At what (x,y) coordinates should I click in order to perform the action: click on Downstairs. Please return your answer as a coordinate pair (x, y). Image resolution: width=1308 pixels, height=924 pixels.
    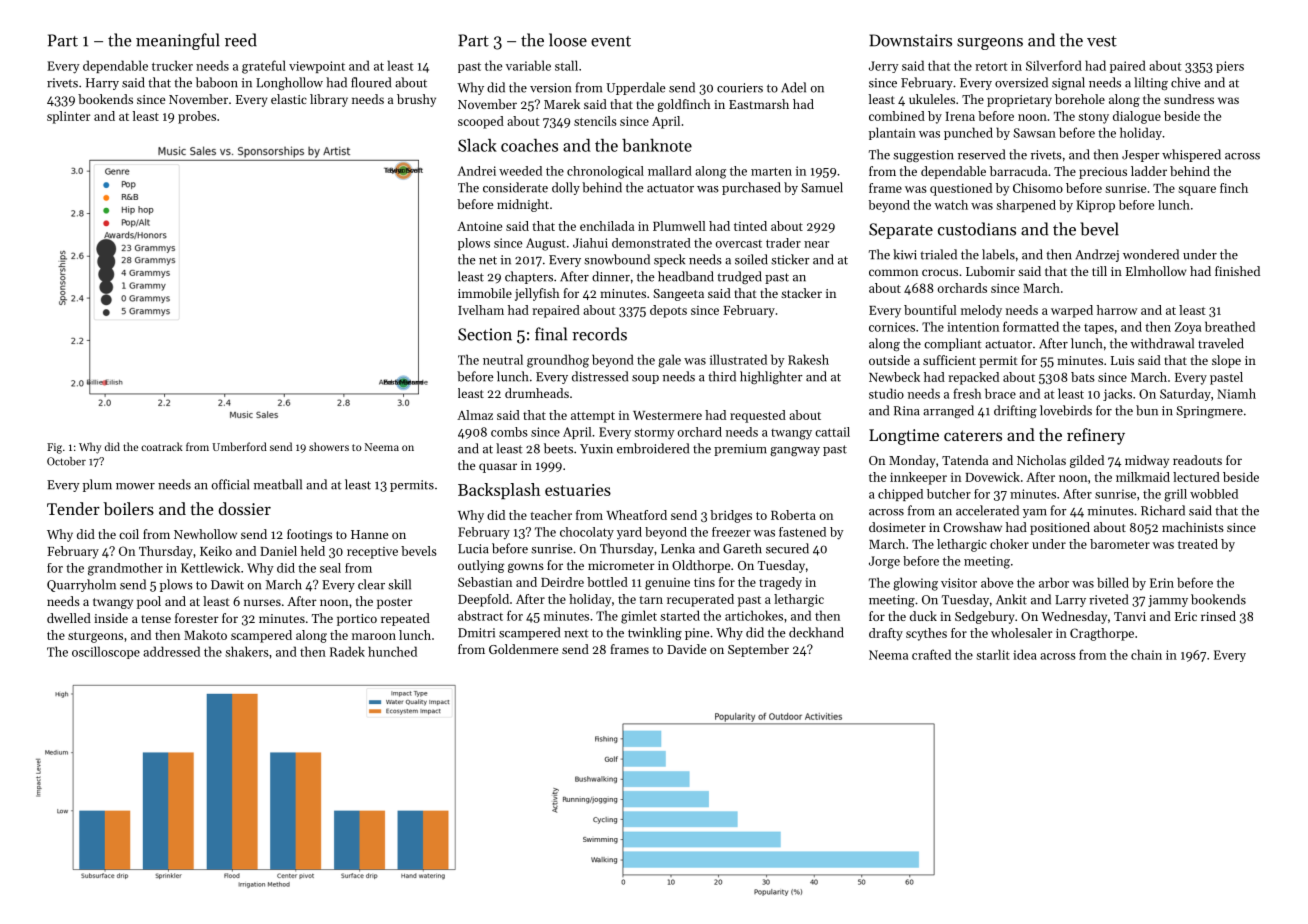
    Looking at the image, I should click on (910, 40).
